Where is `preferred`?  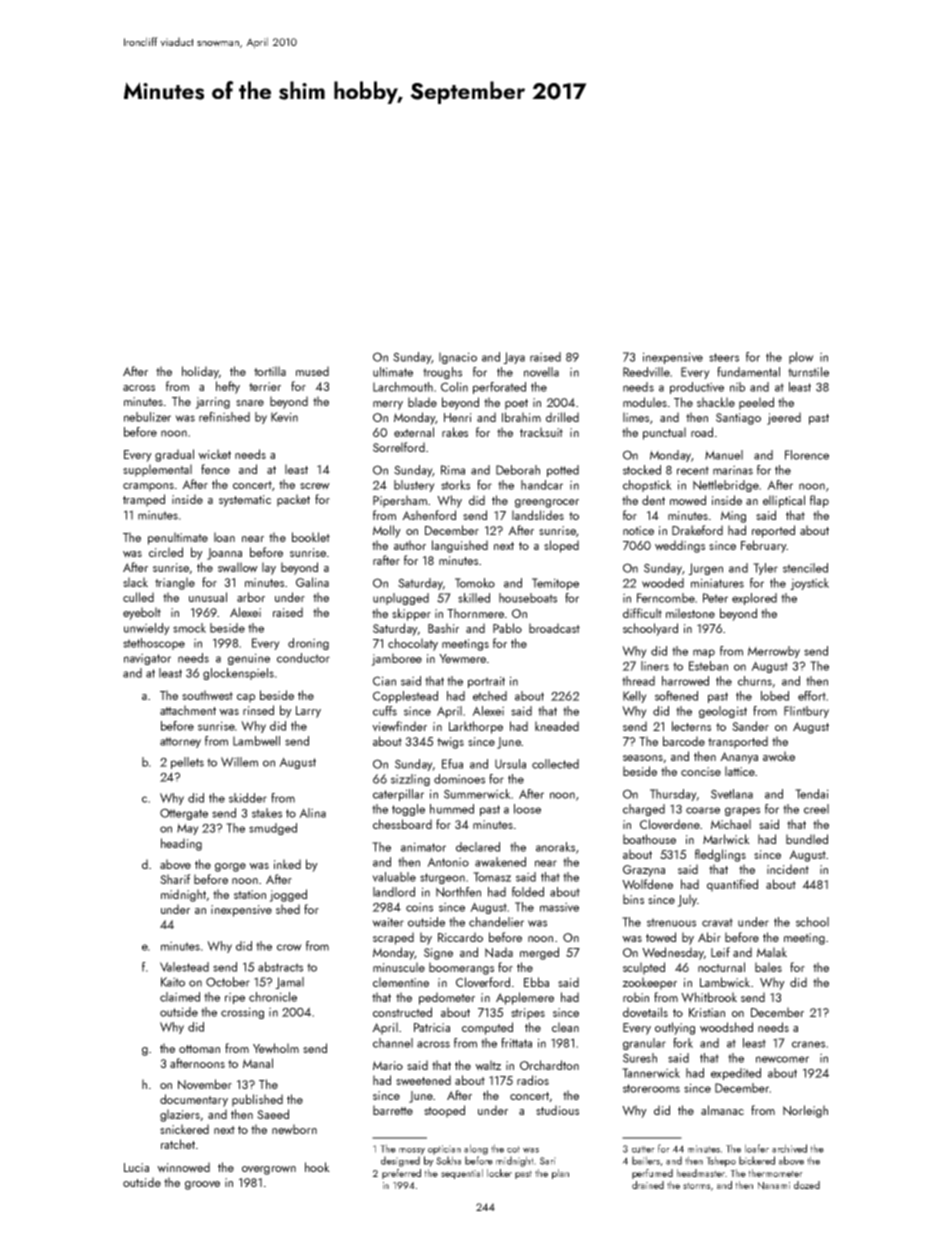 preferred is located at coordinates (401, 1174).
